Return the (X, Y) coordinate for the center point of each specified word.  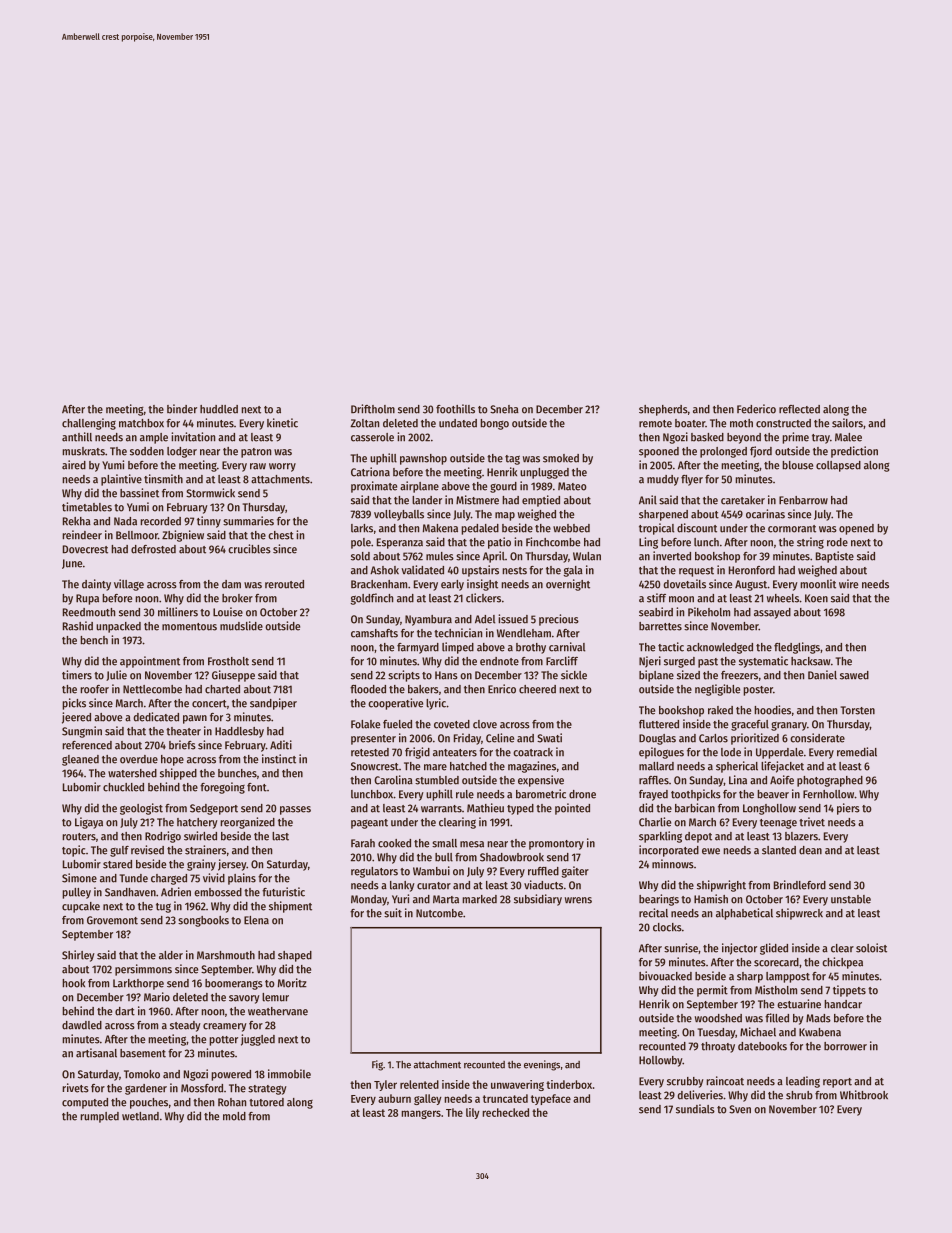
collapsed (838, 466)
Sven (740, 1109)
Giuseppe (233, 676)
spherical (737, 767)
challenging (89, 424)
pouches (149, 1103)
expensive (541, 781)
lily (473, 1113)
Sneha (504, 409)
